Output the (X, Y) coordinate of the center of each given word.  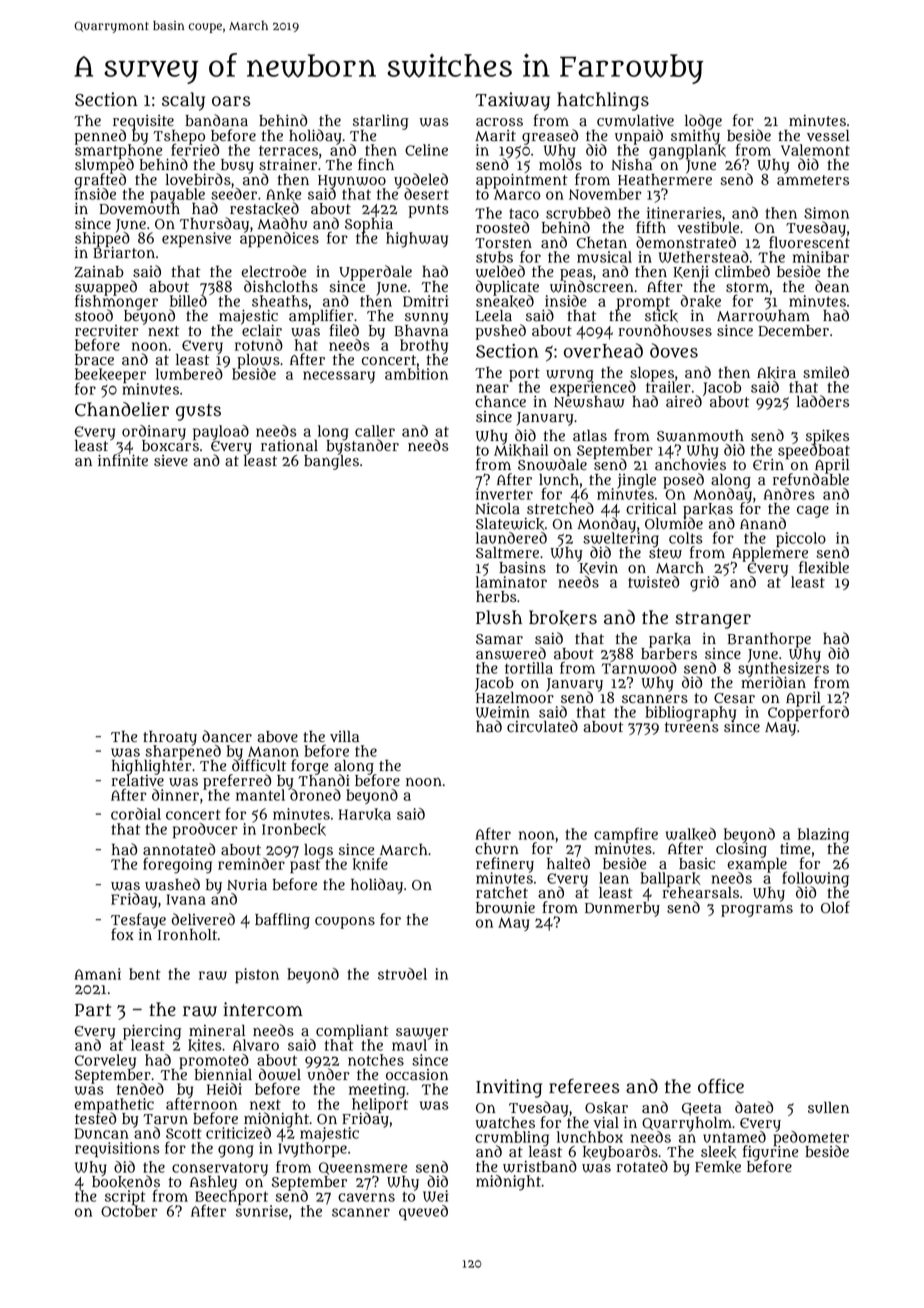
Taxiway (512, 101)
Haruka (365, 814)
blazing (823, 835)
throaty (170, 738)
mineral (217, 1030)
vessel (828, 136)
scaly (183, 101)
